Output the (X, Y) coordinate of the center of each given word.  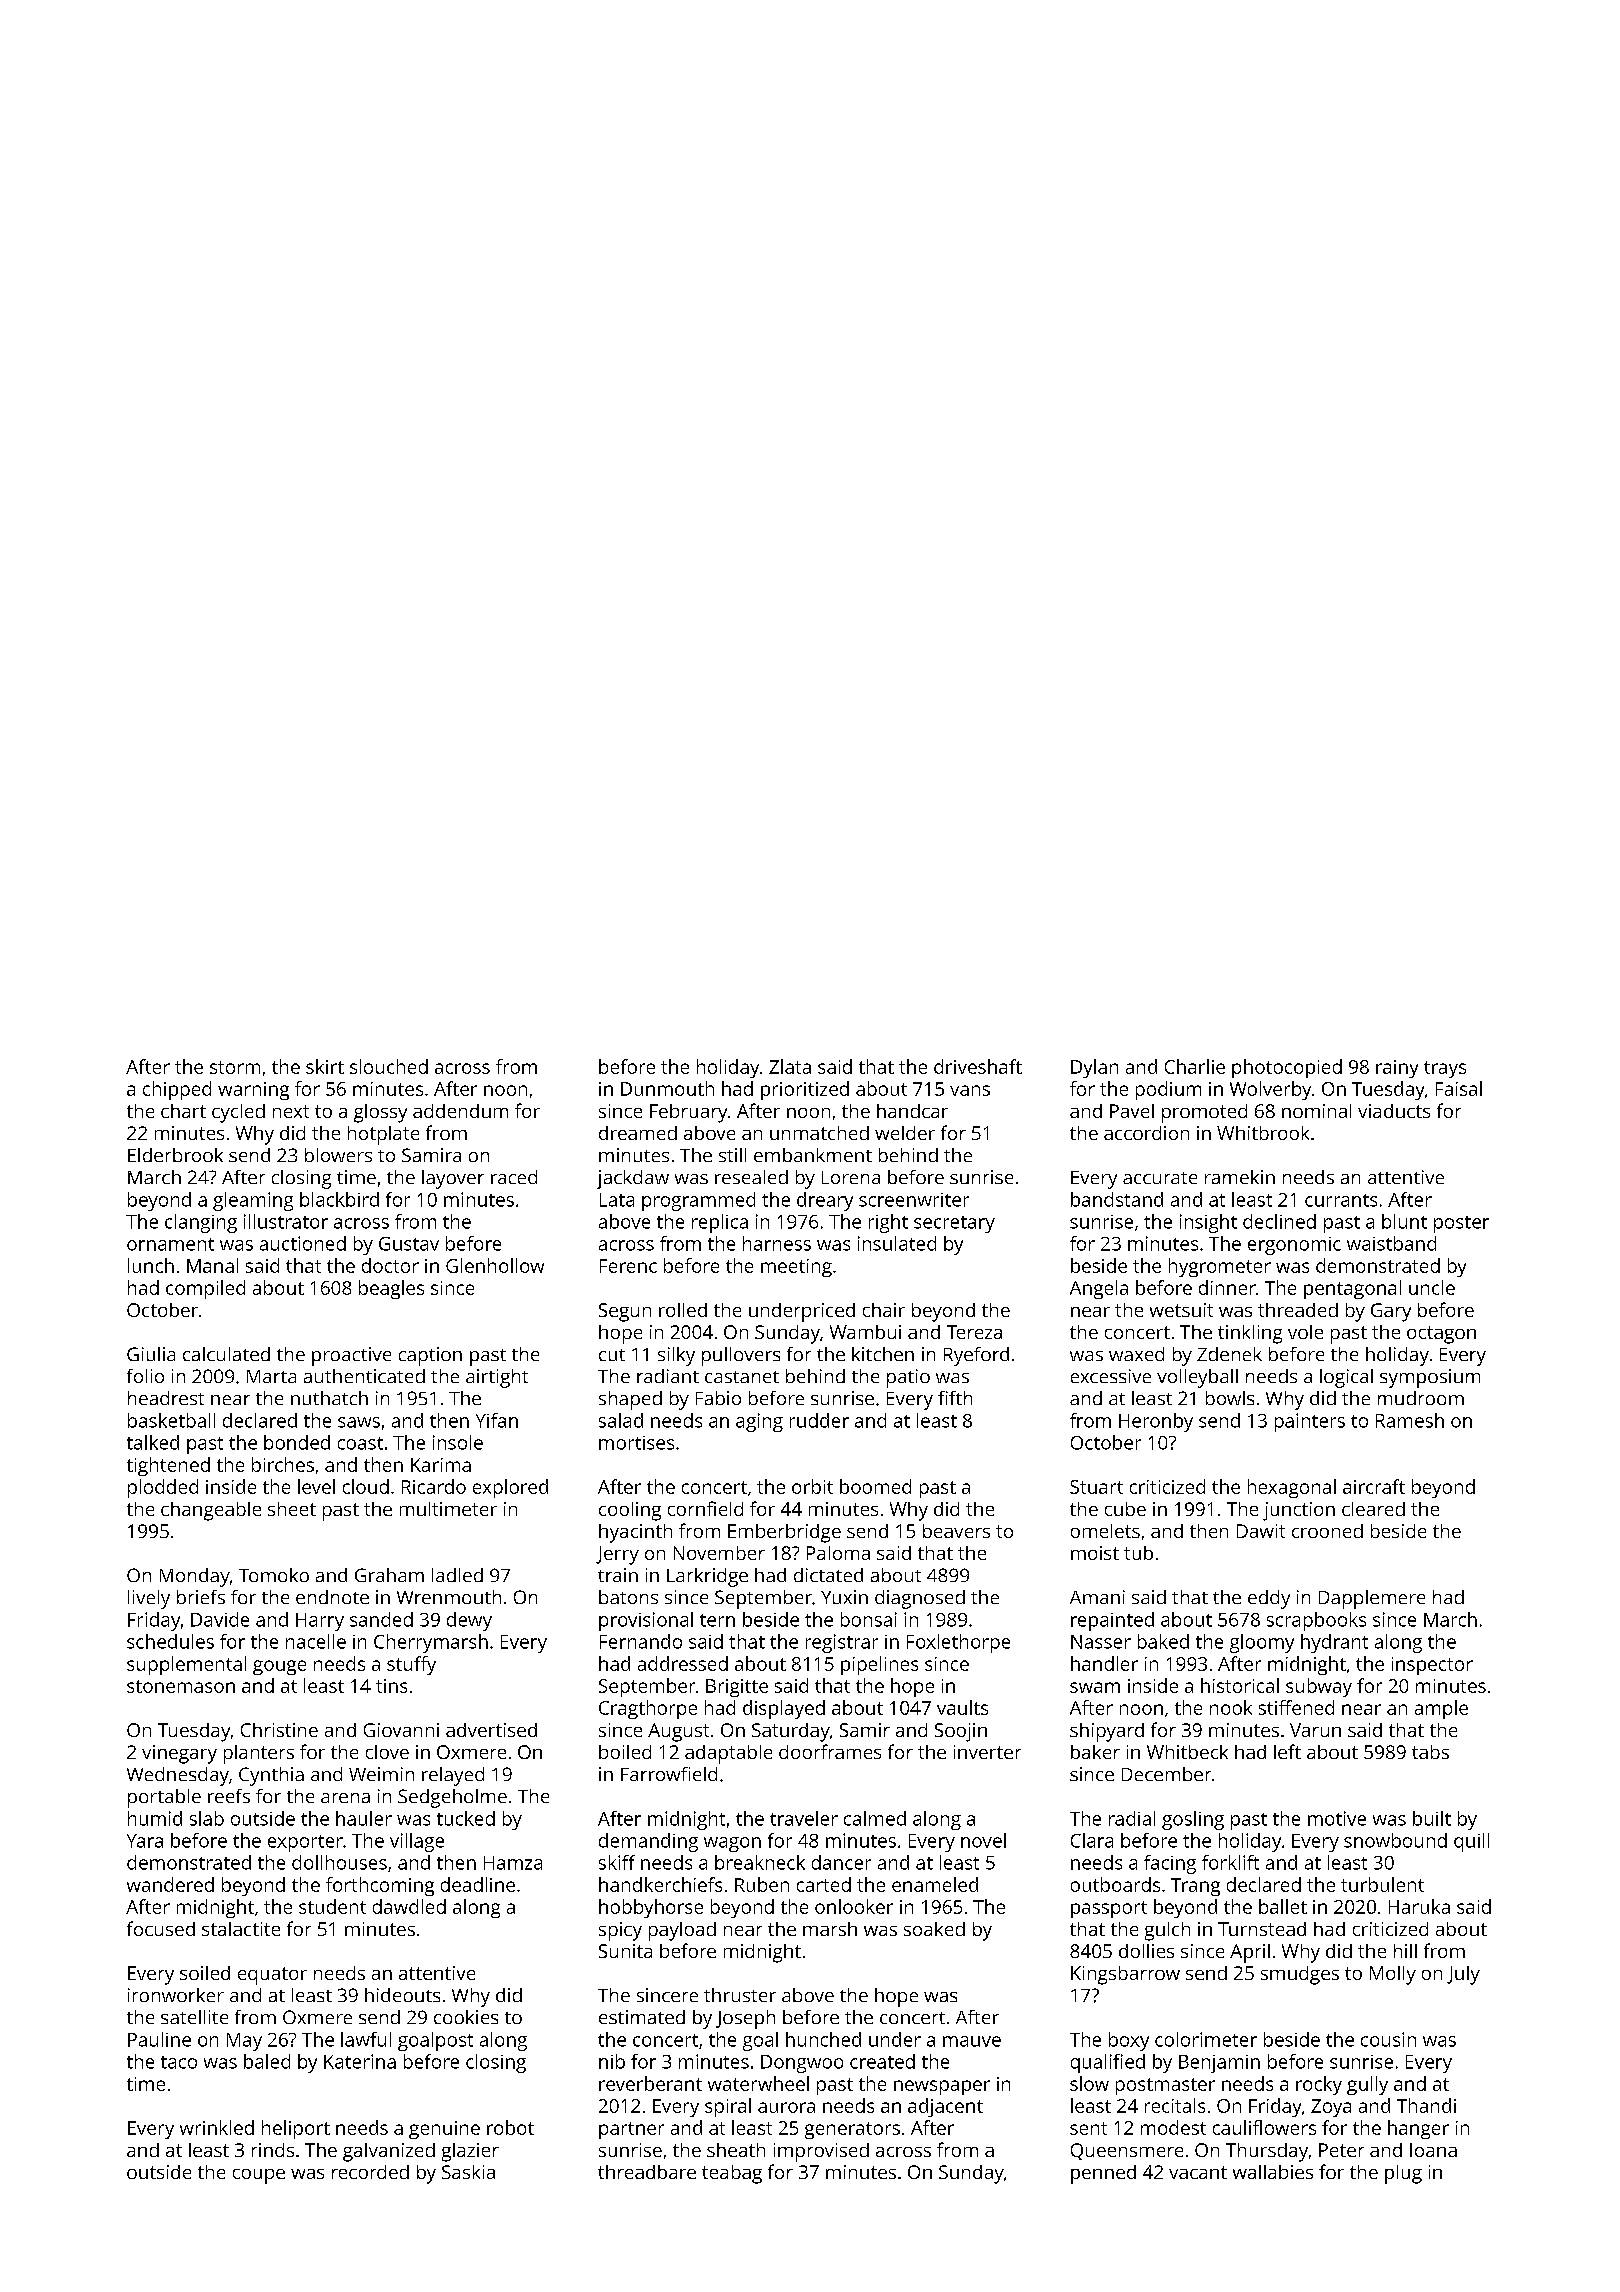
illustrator (286, 1221)
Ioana (1433, 2150)
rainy (1397, 1069)
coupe (259, 2176)
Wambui (865, 1332)
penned (1103, 2174)
